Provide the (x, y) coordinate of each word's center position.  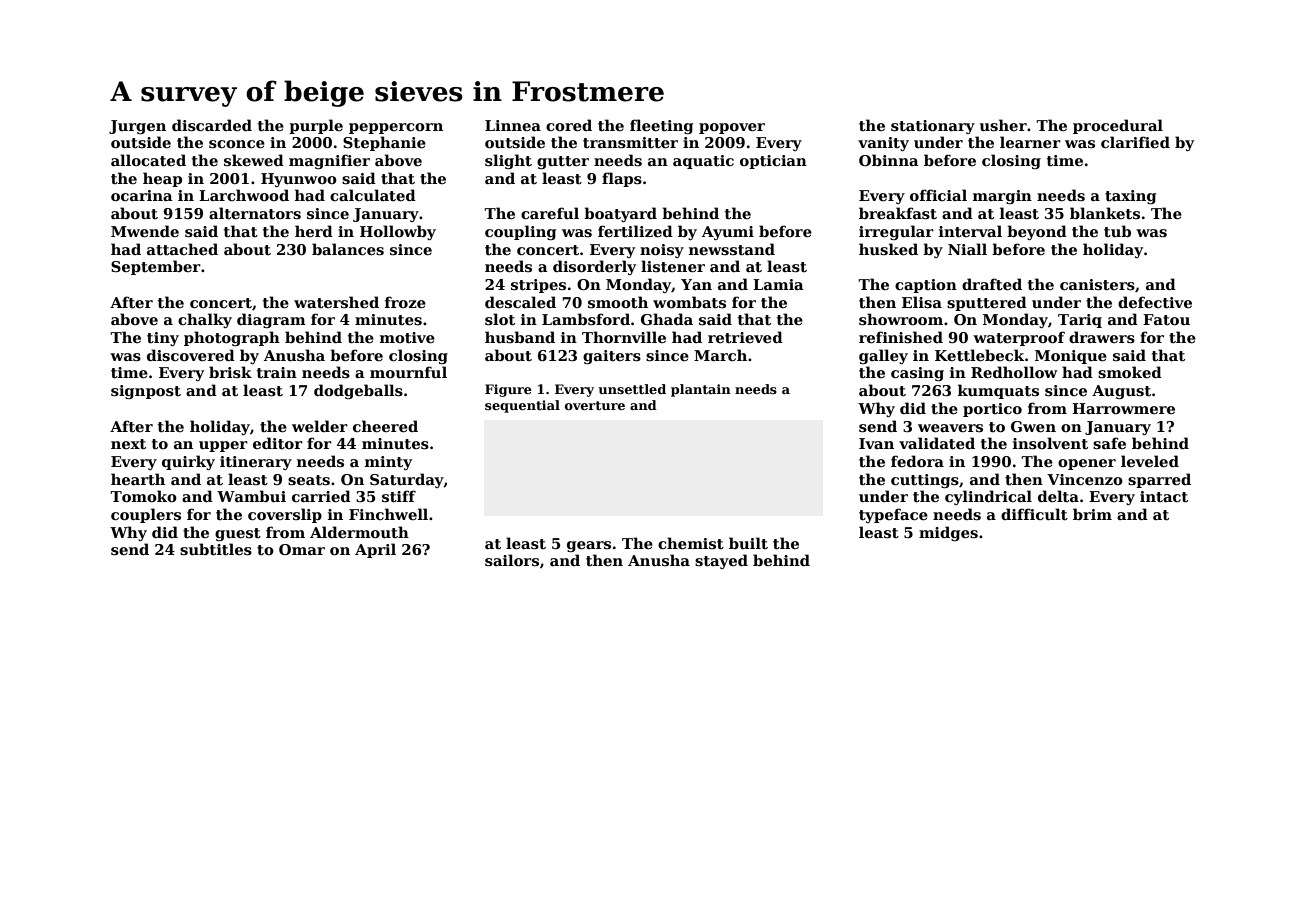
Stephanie (384, 143)
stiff (399, 496)
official (938, 195)
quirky (188, 462)
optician (773, 162)
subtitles (216, 549)
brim (1092, 514)
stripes (538, 286)
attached (182, 249)
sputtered (987, 303)
